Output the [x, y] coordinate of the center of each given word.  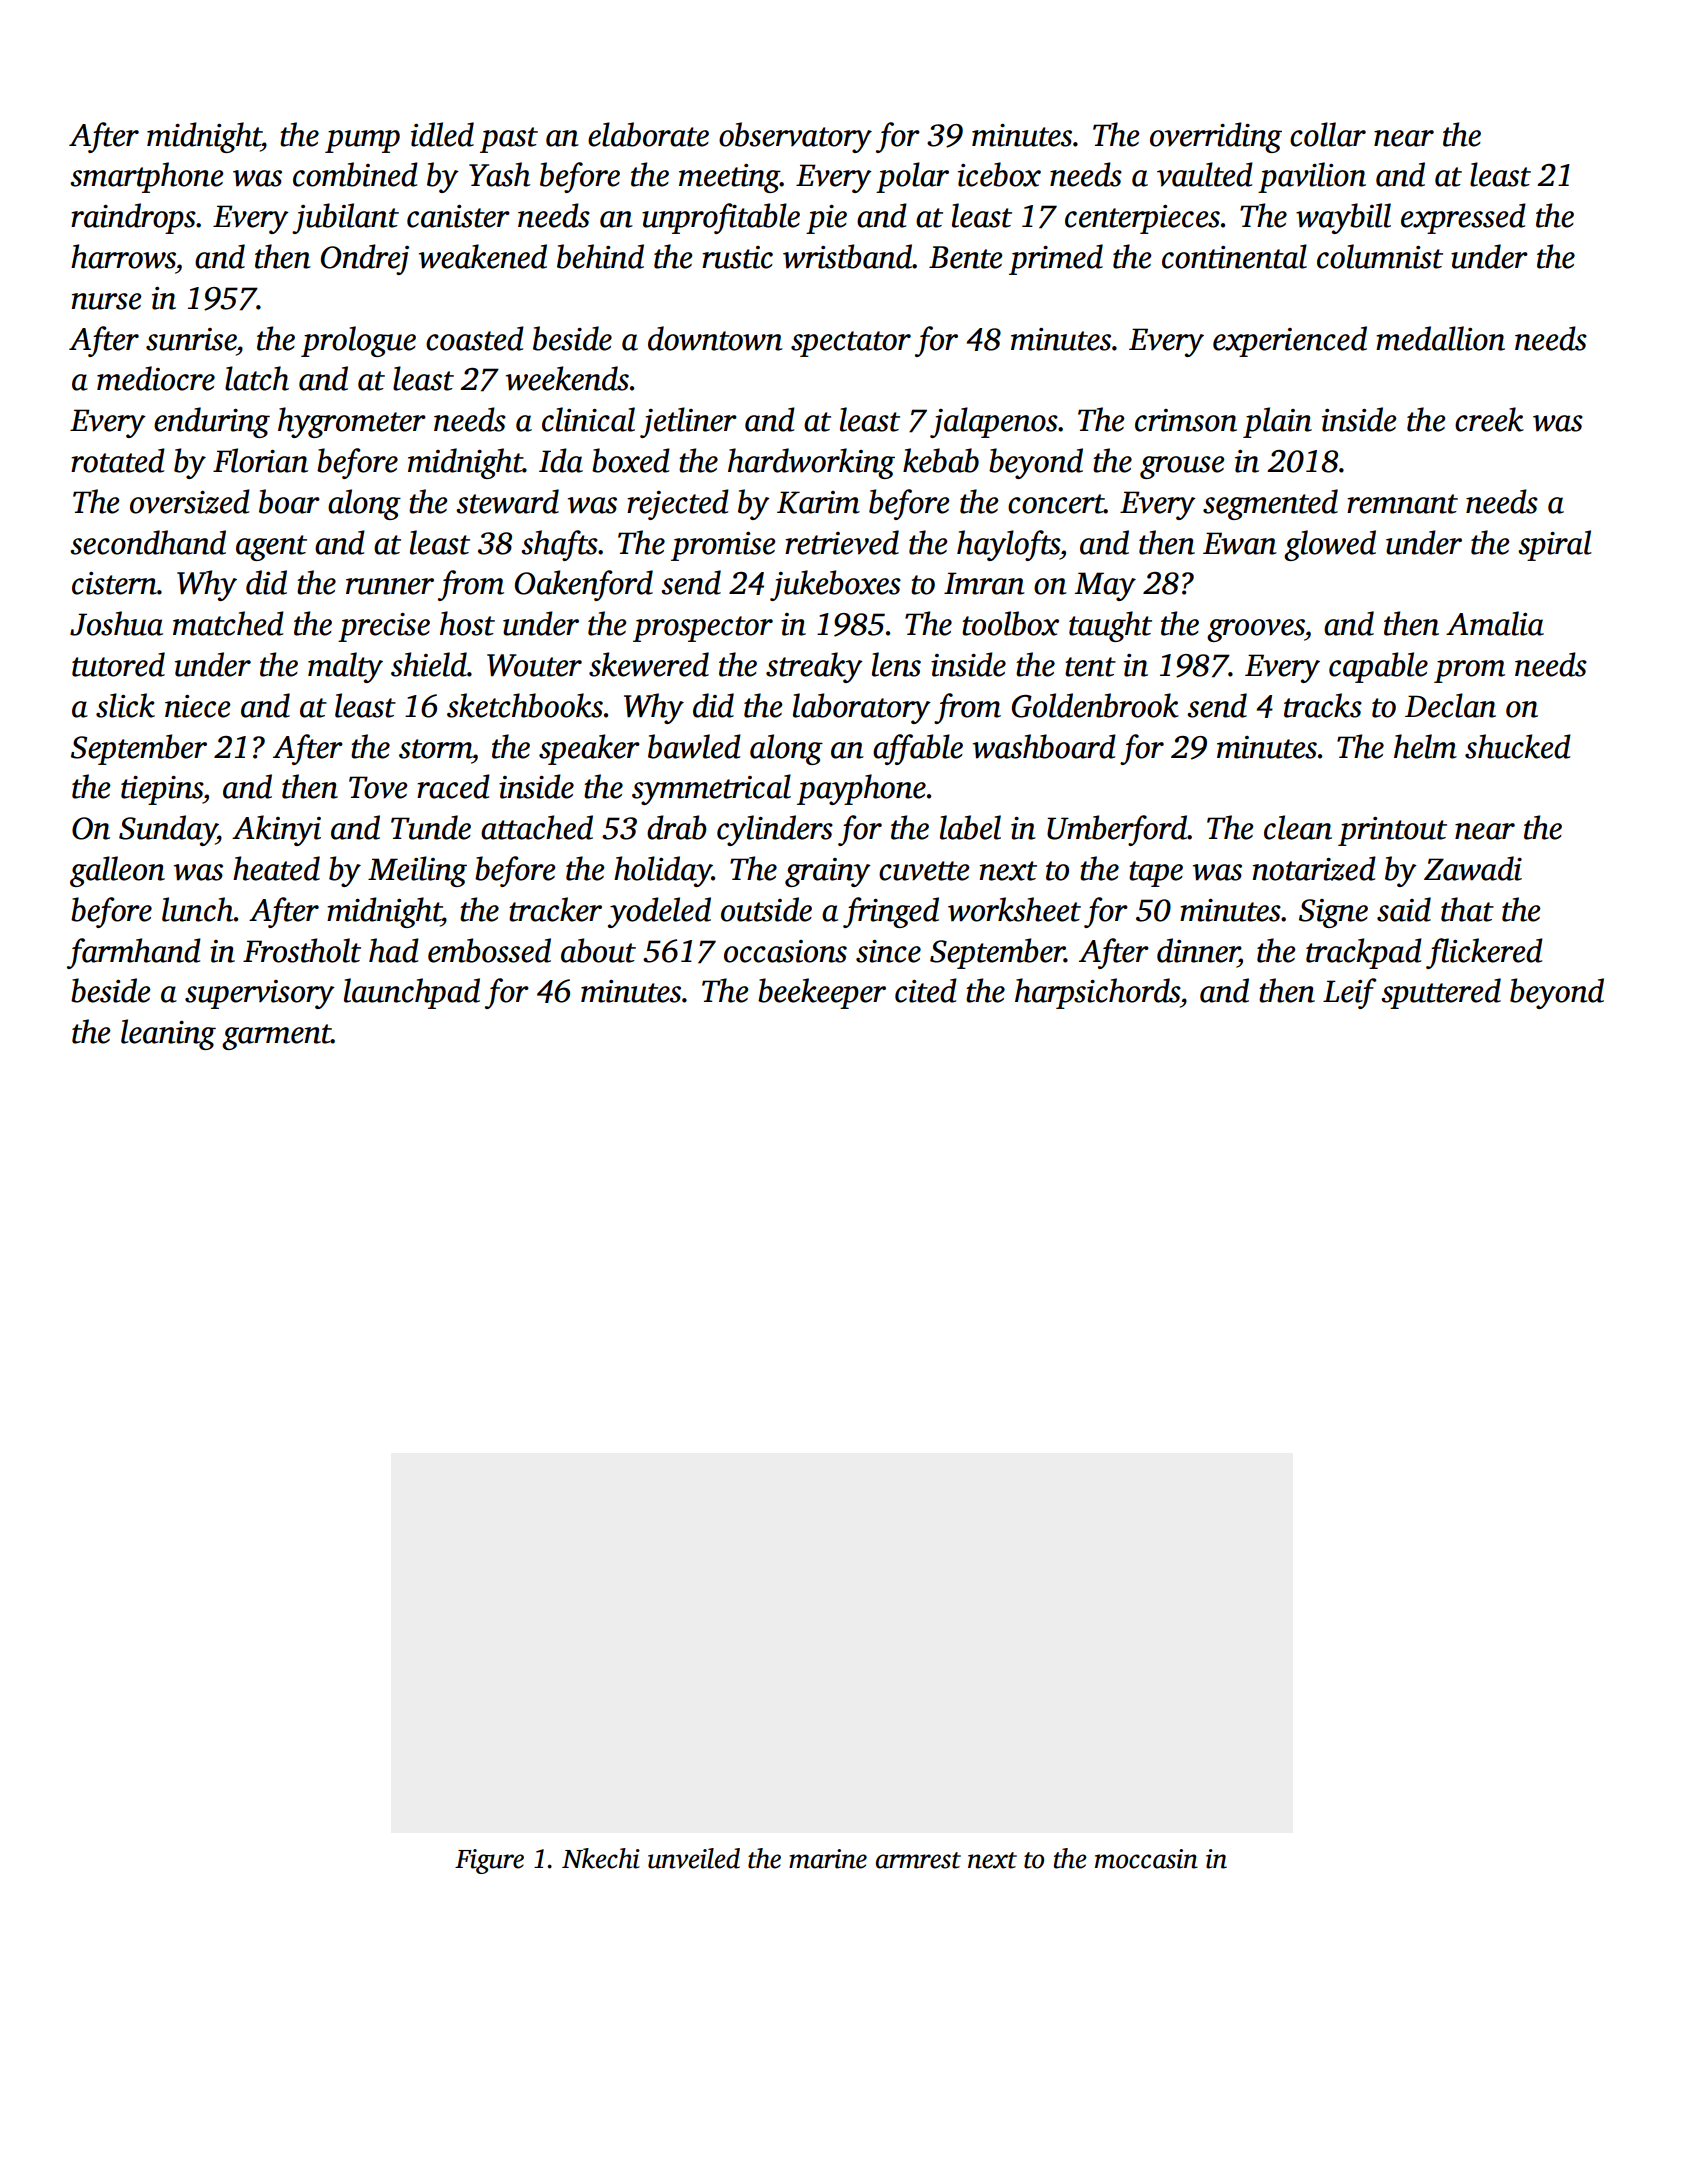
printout [1392, 831]
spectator [851, 344]
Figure [489, 1861]
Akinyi [276, 830]
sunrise [191, 339]
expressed [1463, 218]
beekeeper [822, 993]
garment [276, 1037]
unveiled [694, 1858]
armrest [918, 1860]
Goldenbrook [1095, 705]
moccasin [1146, 1859]
